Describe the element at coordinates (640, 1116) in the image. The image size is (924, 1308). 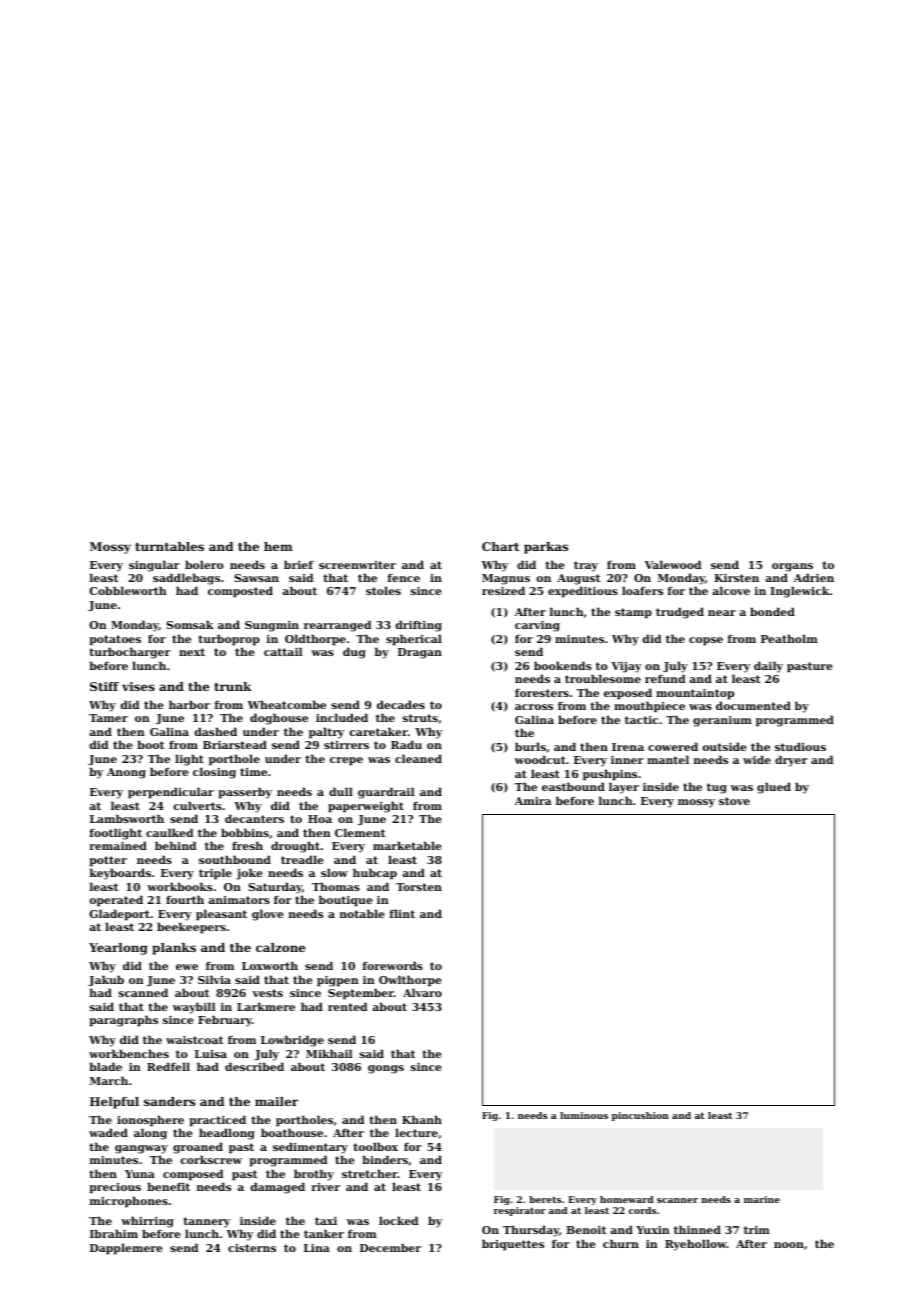
I see `pincushion` at that location.
